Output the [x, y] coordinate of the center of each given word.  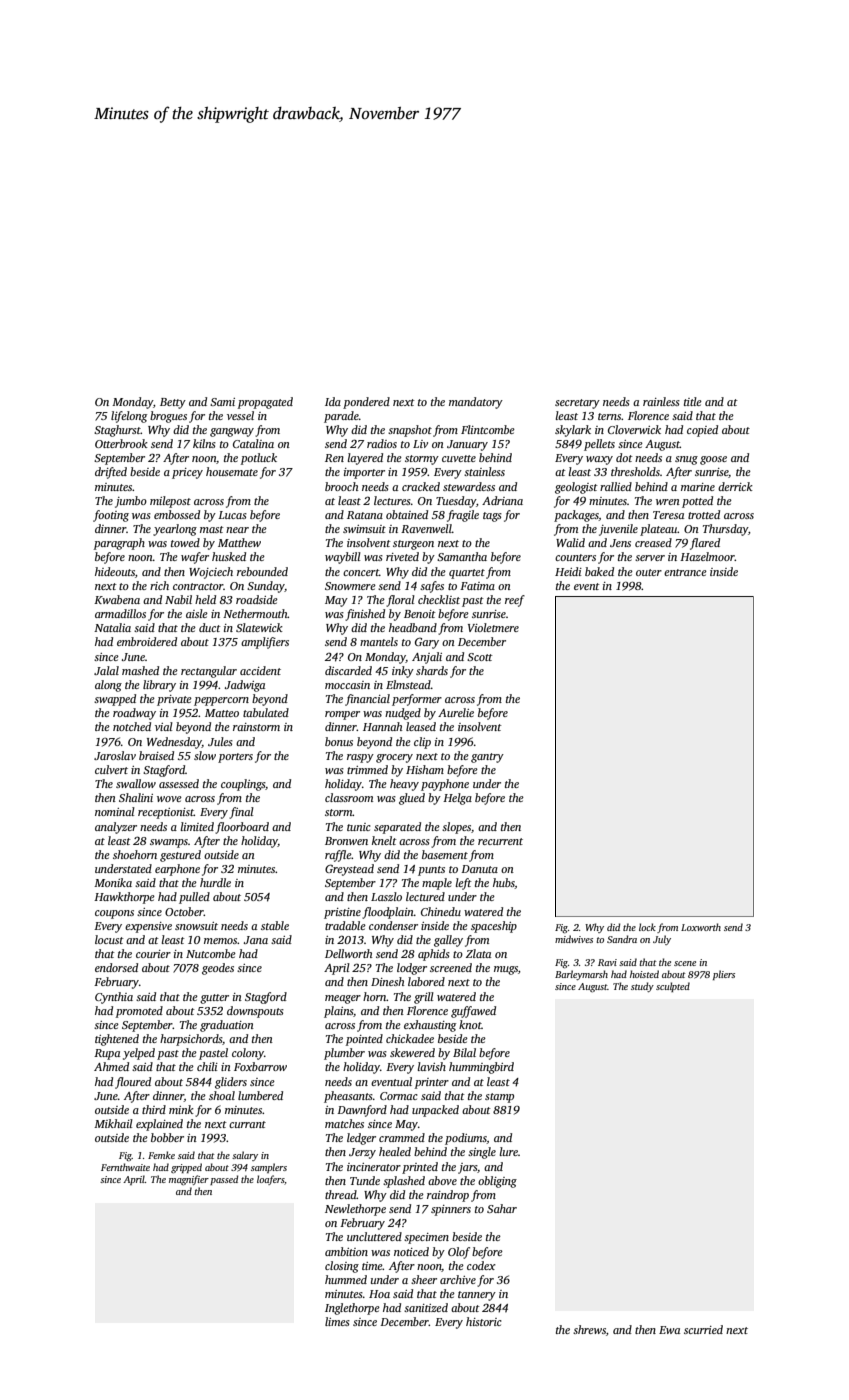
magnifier [189, 1180]
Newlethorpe [355, 1210]
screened [451, 967]
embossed [177, 514]
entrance [685, 572]
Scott [480, 657]
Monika [113, 882]
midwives [574, 939]
